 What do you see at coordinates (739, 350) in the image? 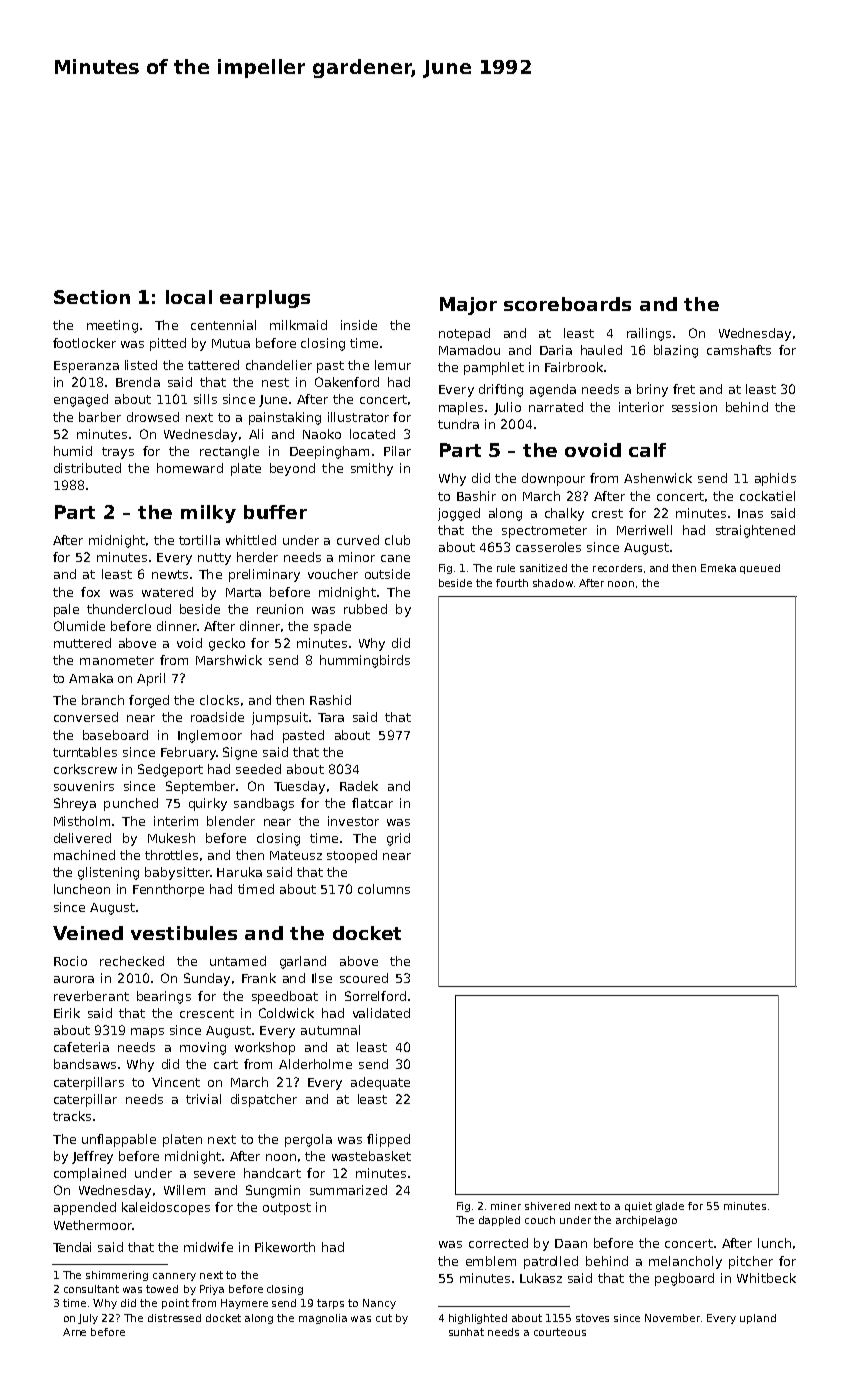
I see `camshafts` at bounding box center [739, 350].
